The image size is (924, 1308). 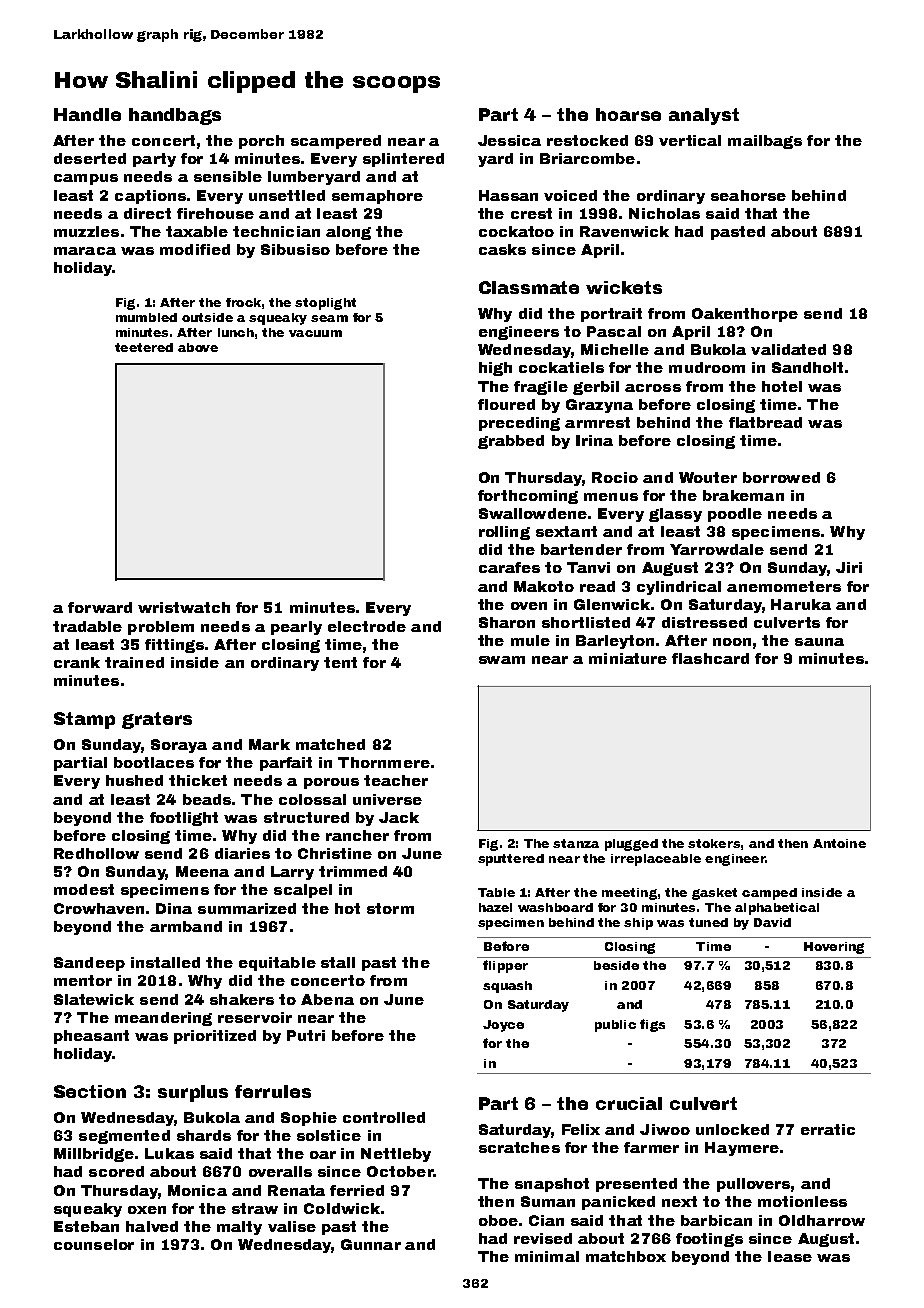 I want to click on Swallowdene, so click(x=533, y=513).
